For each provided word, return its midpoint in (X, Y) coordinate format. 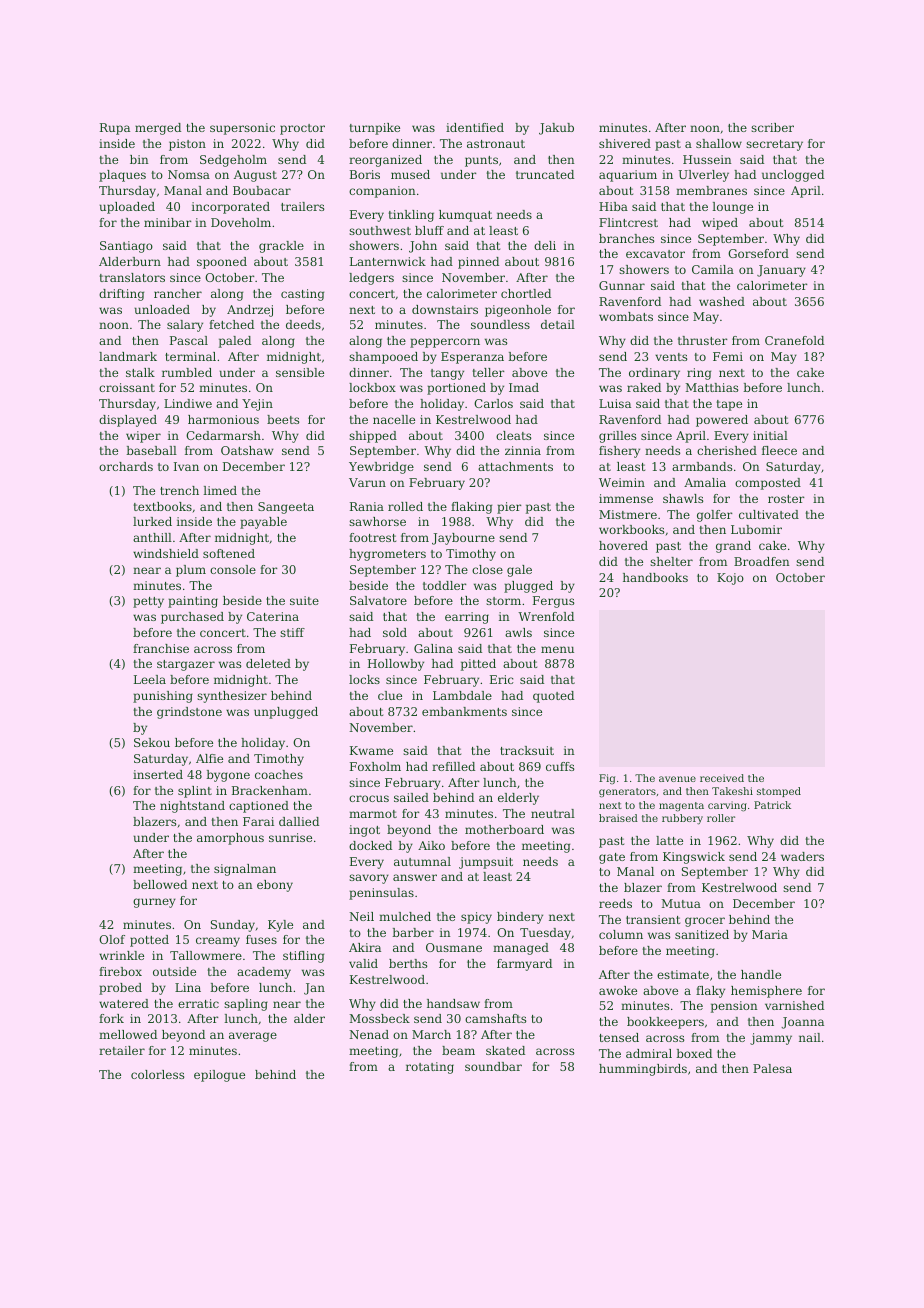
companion (382, 192)
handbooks (655, 577)
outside (174, 971)
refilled (453, 766)
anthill (152, 537)
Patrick (772, 805)
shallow (719, 143)
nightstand (192, 807)
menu (557, 649)
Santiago (126, 247)
